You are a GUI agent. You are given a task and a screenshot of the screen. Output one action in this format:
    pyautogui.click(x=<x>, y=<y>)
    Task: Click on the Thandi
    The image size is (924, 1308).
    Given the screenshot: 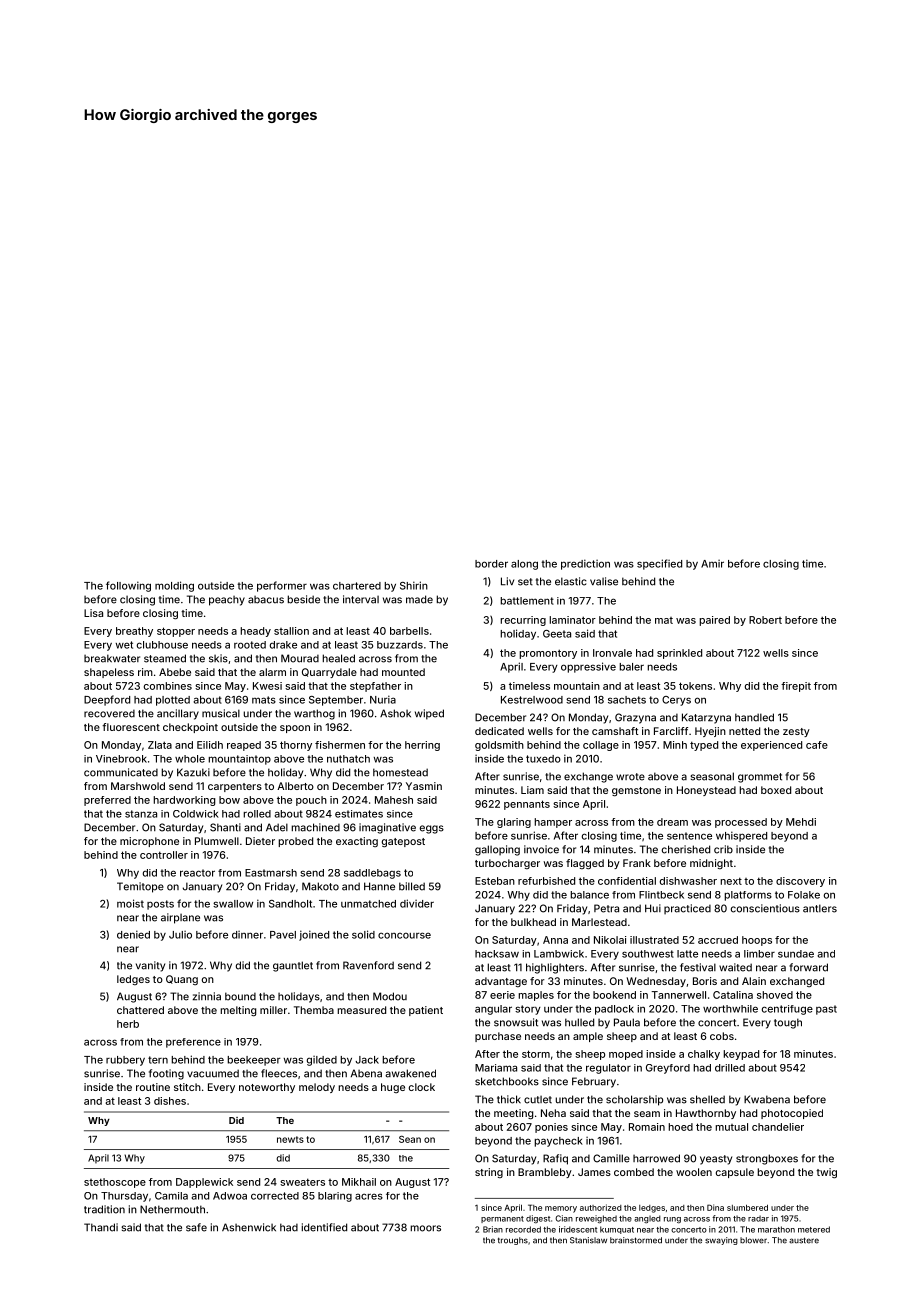 What is the action you would take?
    pyautogui.click(x=101, y=1227)
